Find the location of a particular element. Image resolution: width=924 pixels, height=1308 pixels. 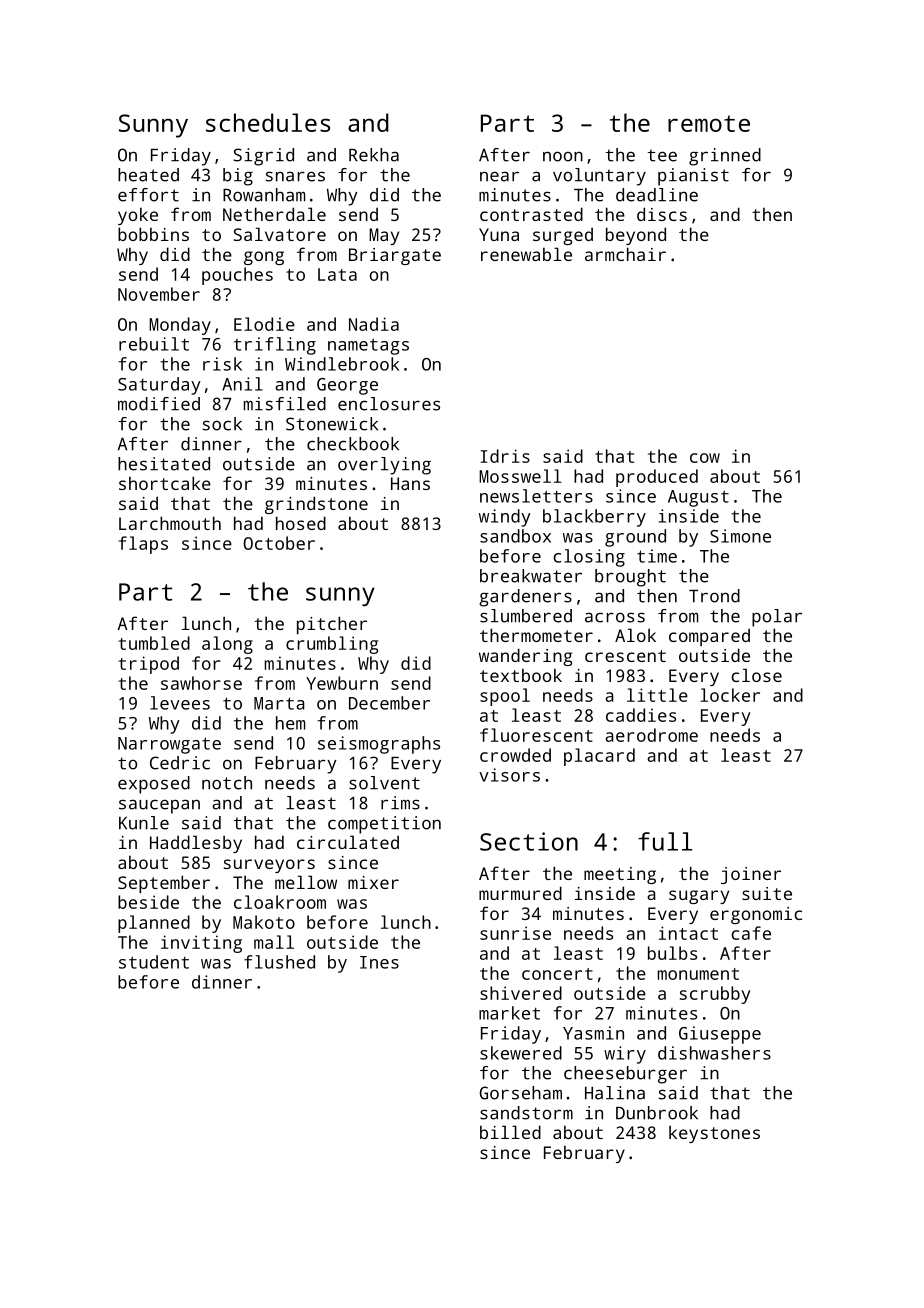

flaps is located at coordinates (143, 545).
